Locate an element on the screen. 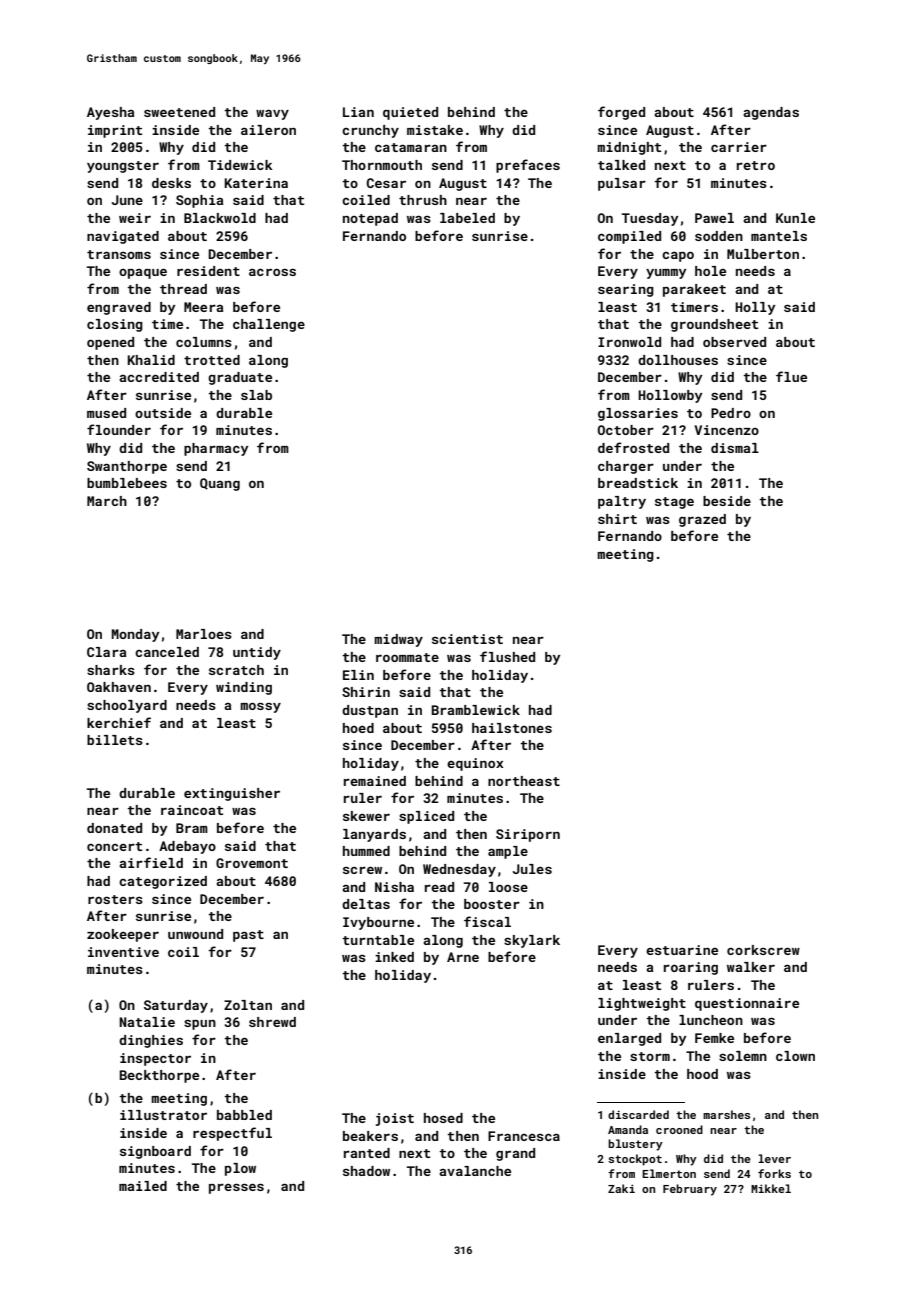 The width and height of the screenshot is (908, 1316). pulsar is located at coordinates (622, 184).
